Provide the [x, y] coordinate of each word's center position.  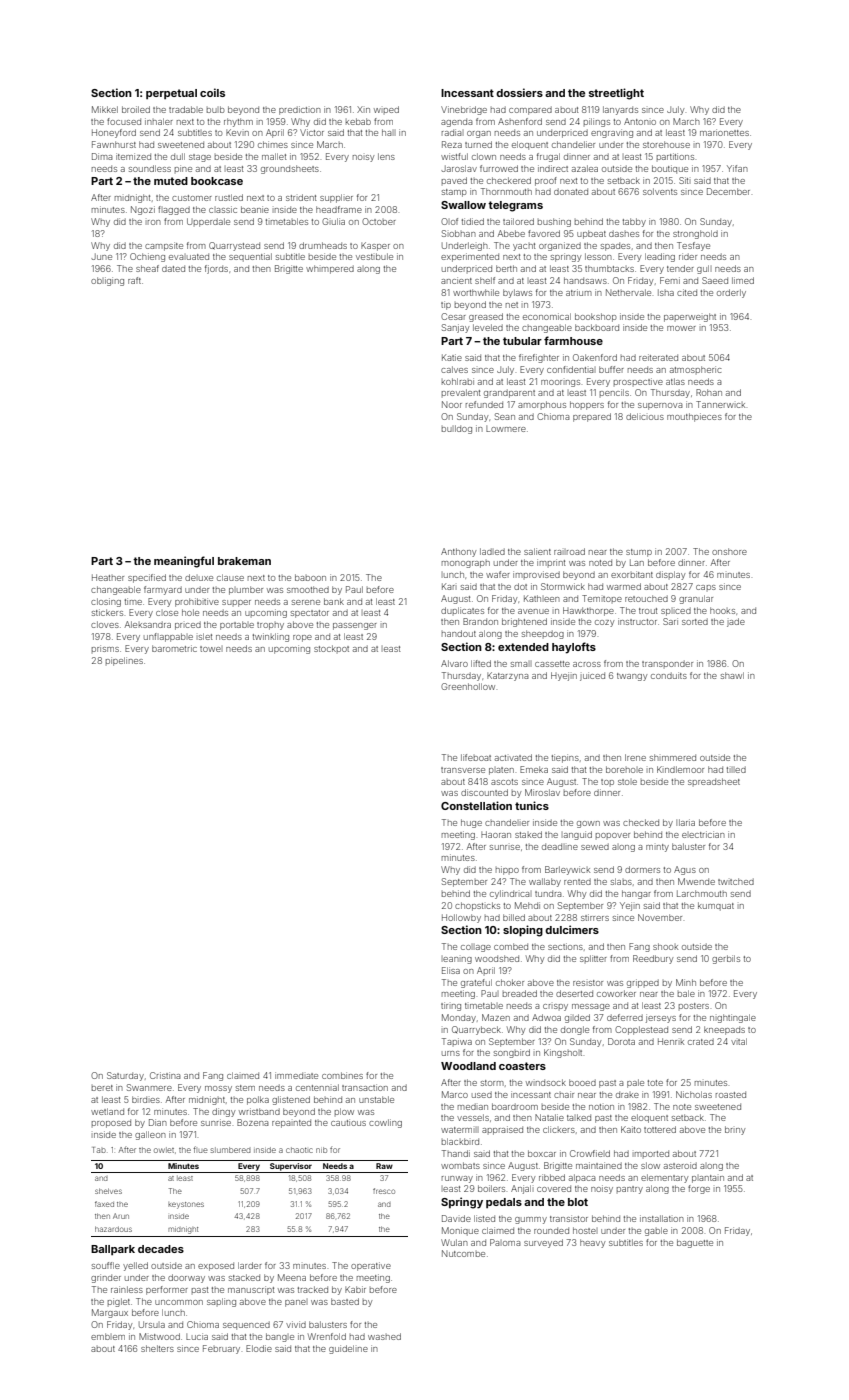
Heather [108, 577]
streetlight [616, 94]
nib [321, 1150]
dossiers [519, 92]
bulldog [457, 429]
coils [212, 92]
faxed [104, 1204]
